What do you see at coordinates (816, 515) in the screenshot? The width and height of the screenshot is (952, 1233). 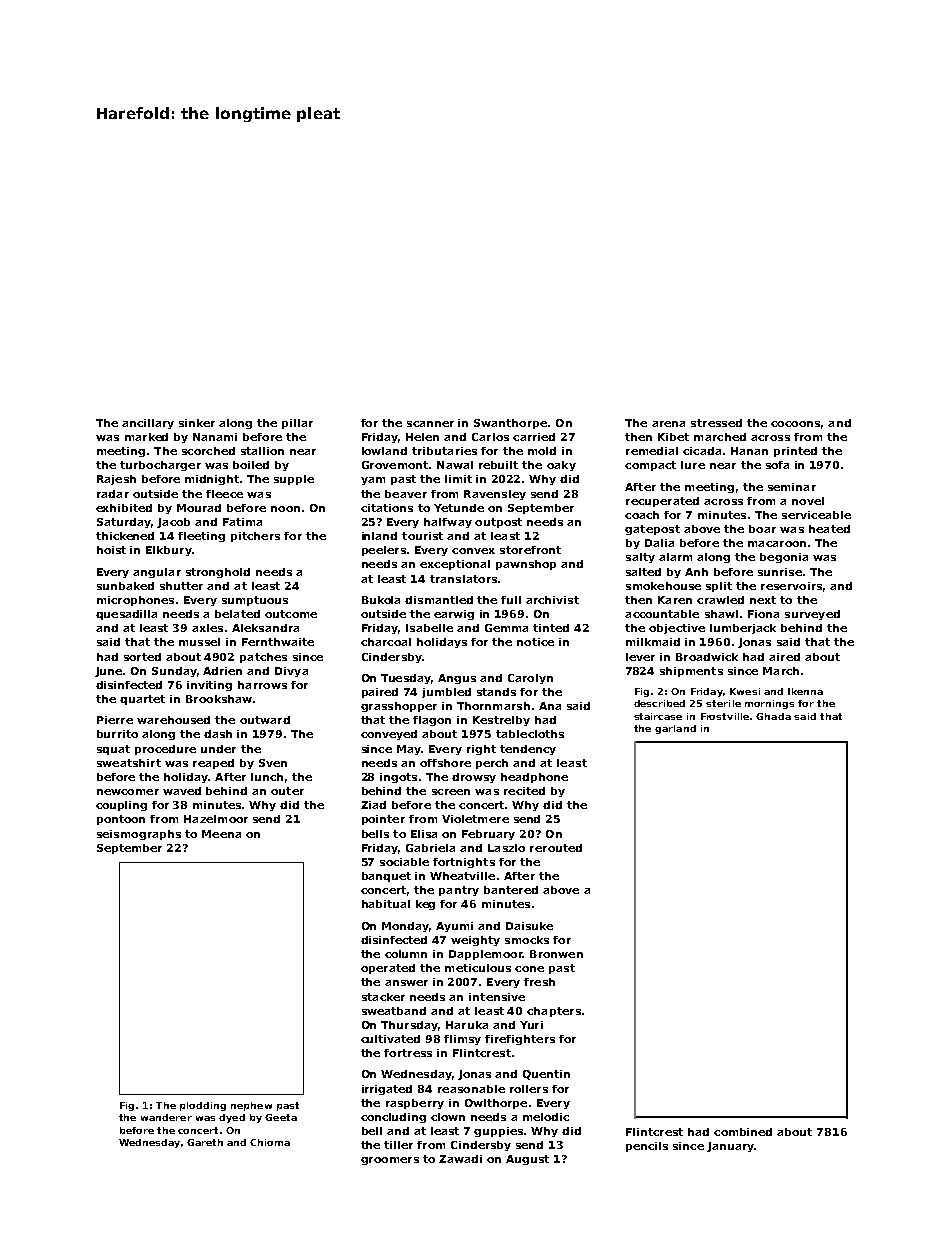 I see `serviceable` at bounding box center [816, 515].
